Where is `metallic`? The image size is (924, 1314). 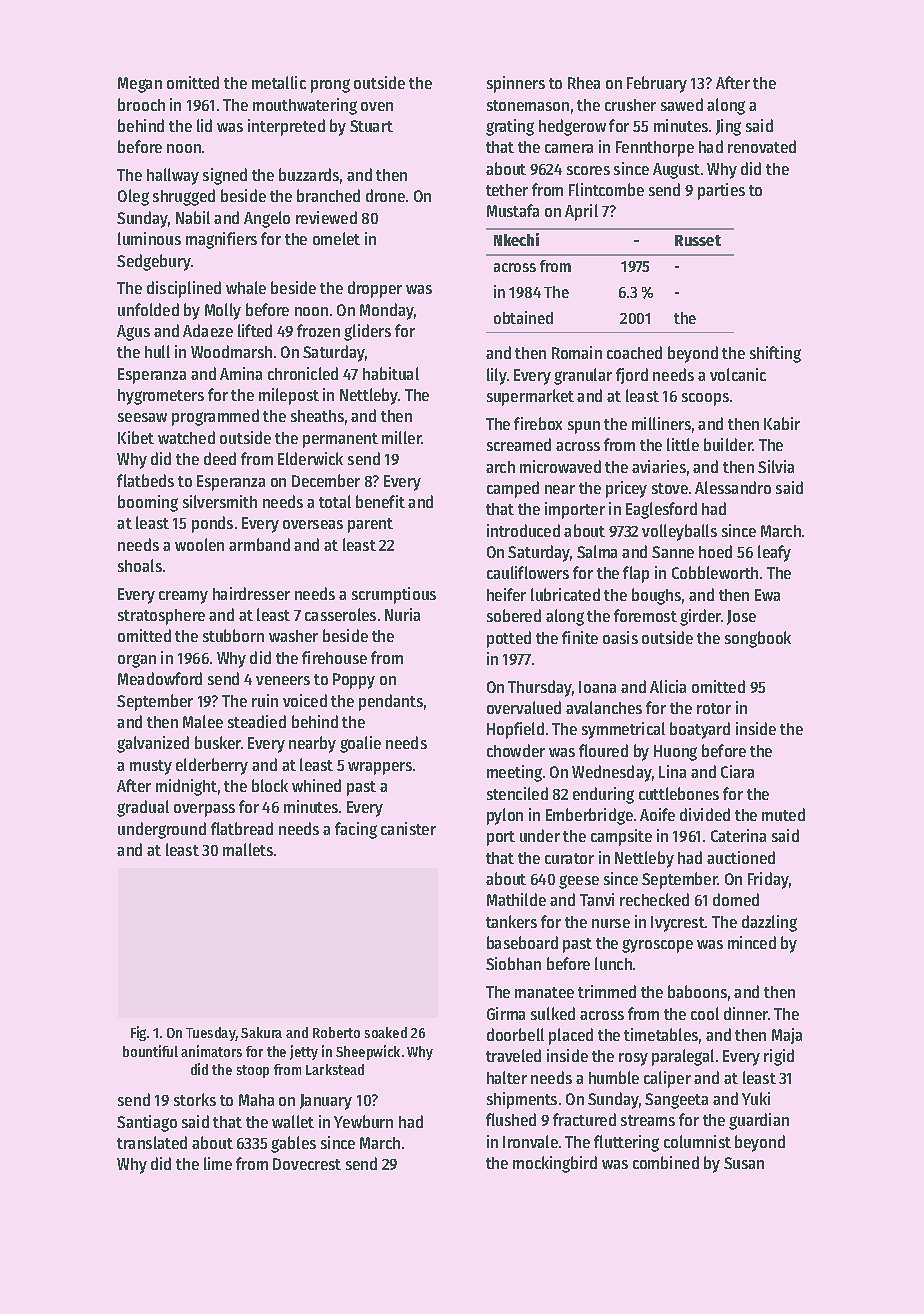 metallic is located at coordinates (279, 82).
